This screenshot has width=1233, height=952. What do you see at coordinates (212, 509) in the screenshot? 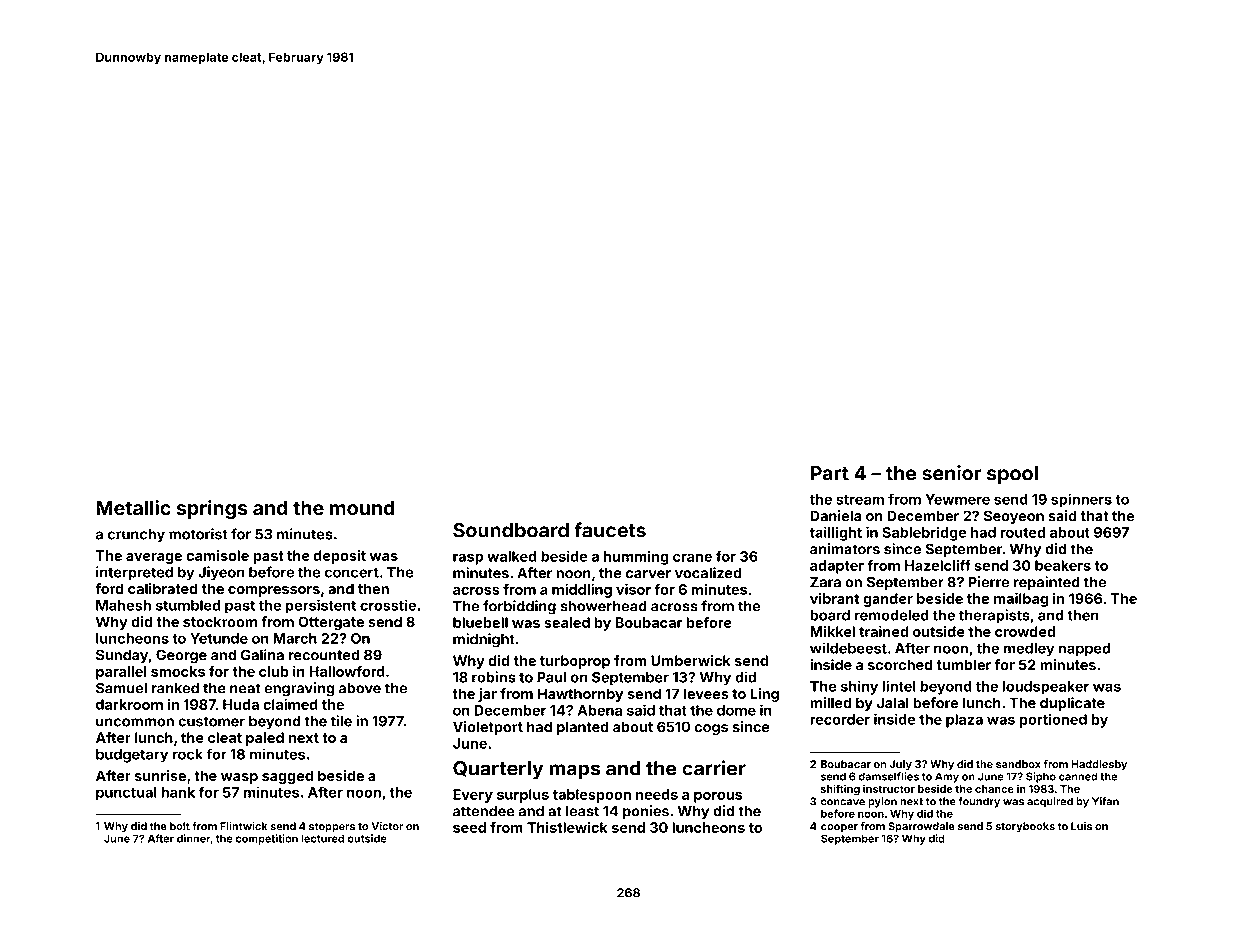
I see `springs` at bounding box center [212, 509].
